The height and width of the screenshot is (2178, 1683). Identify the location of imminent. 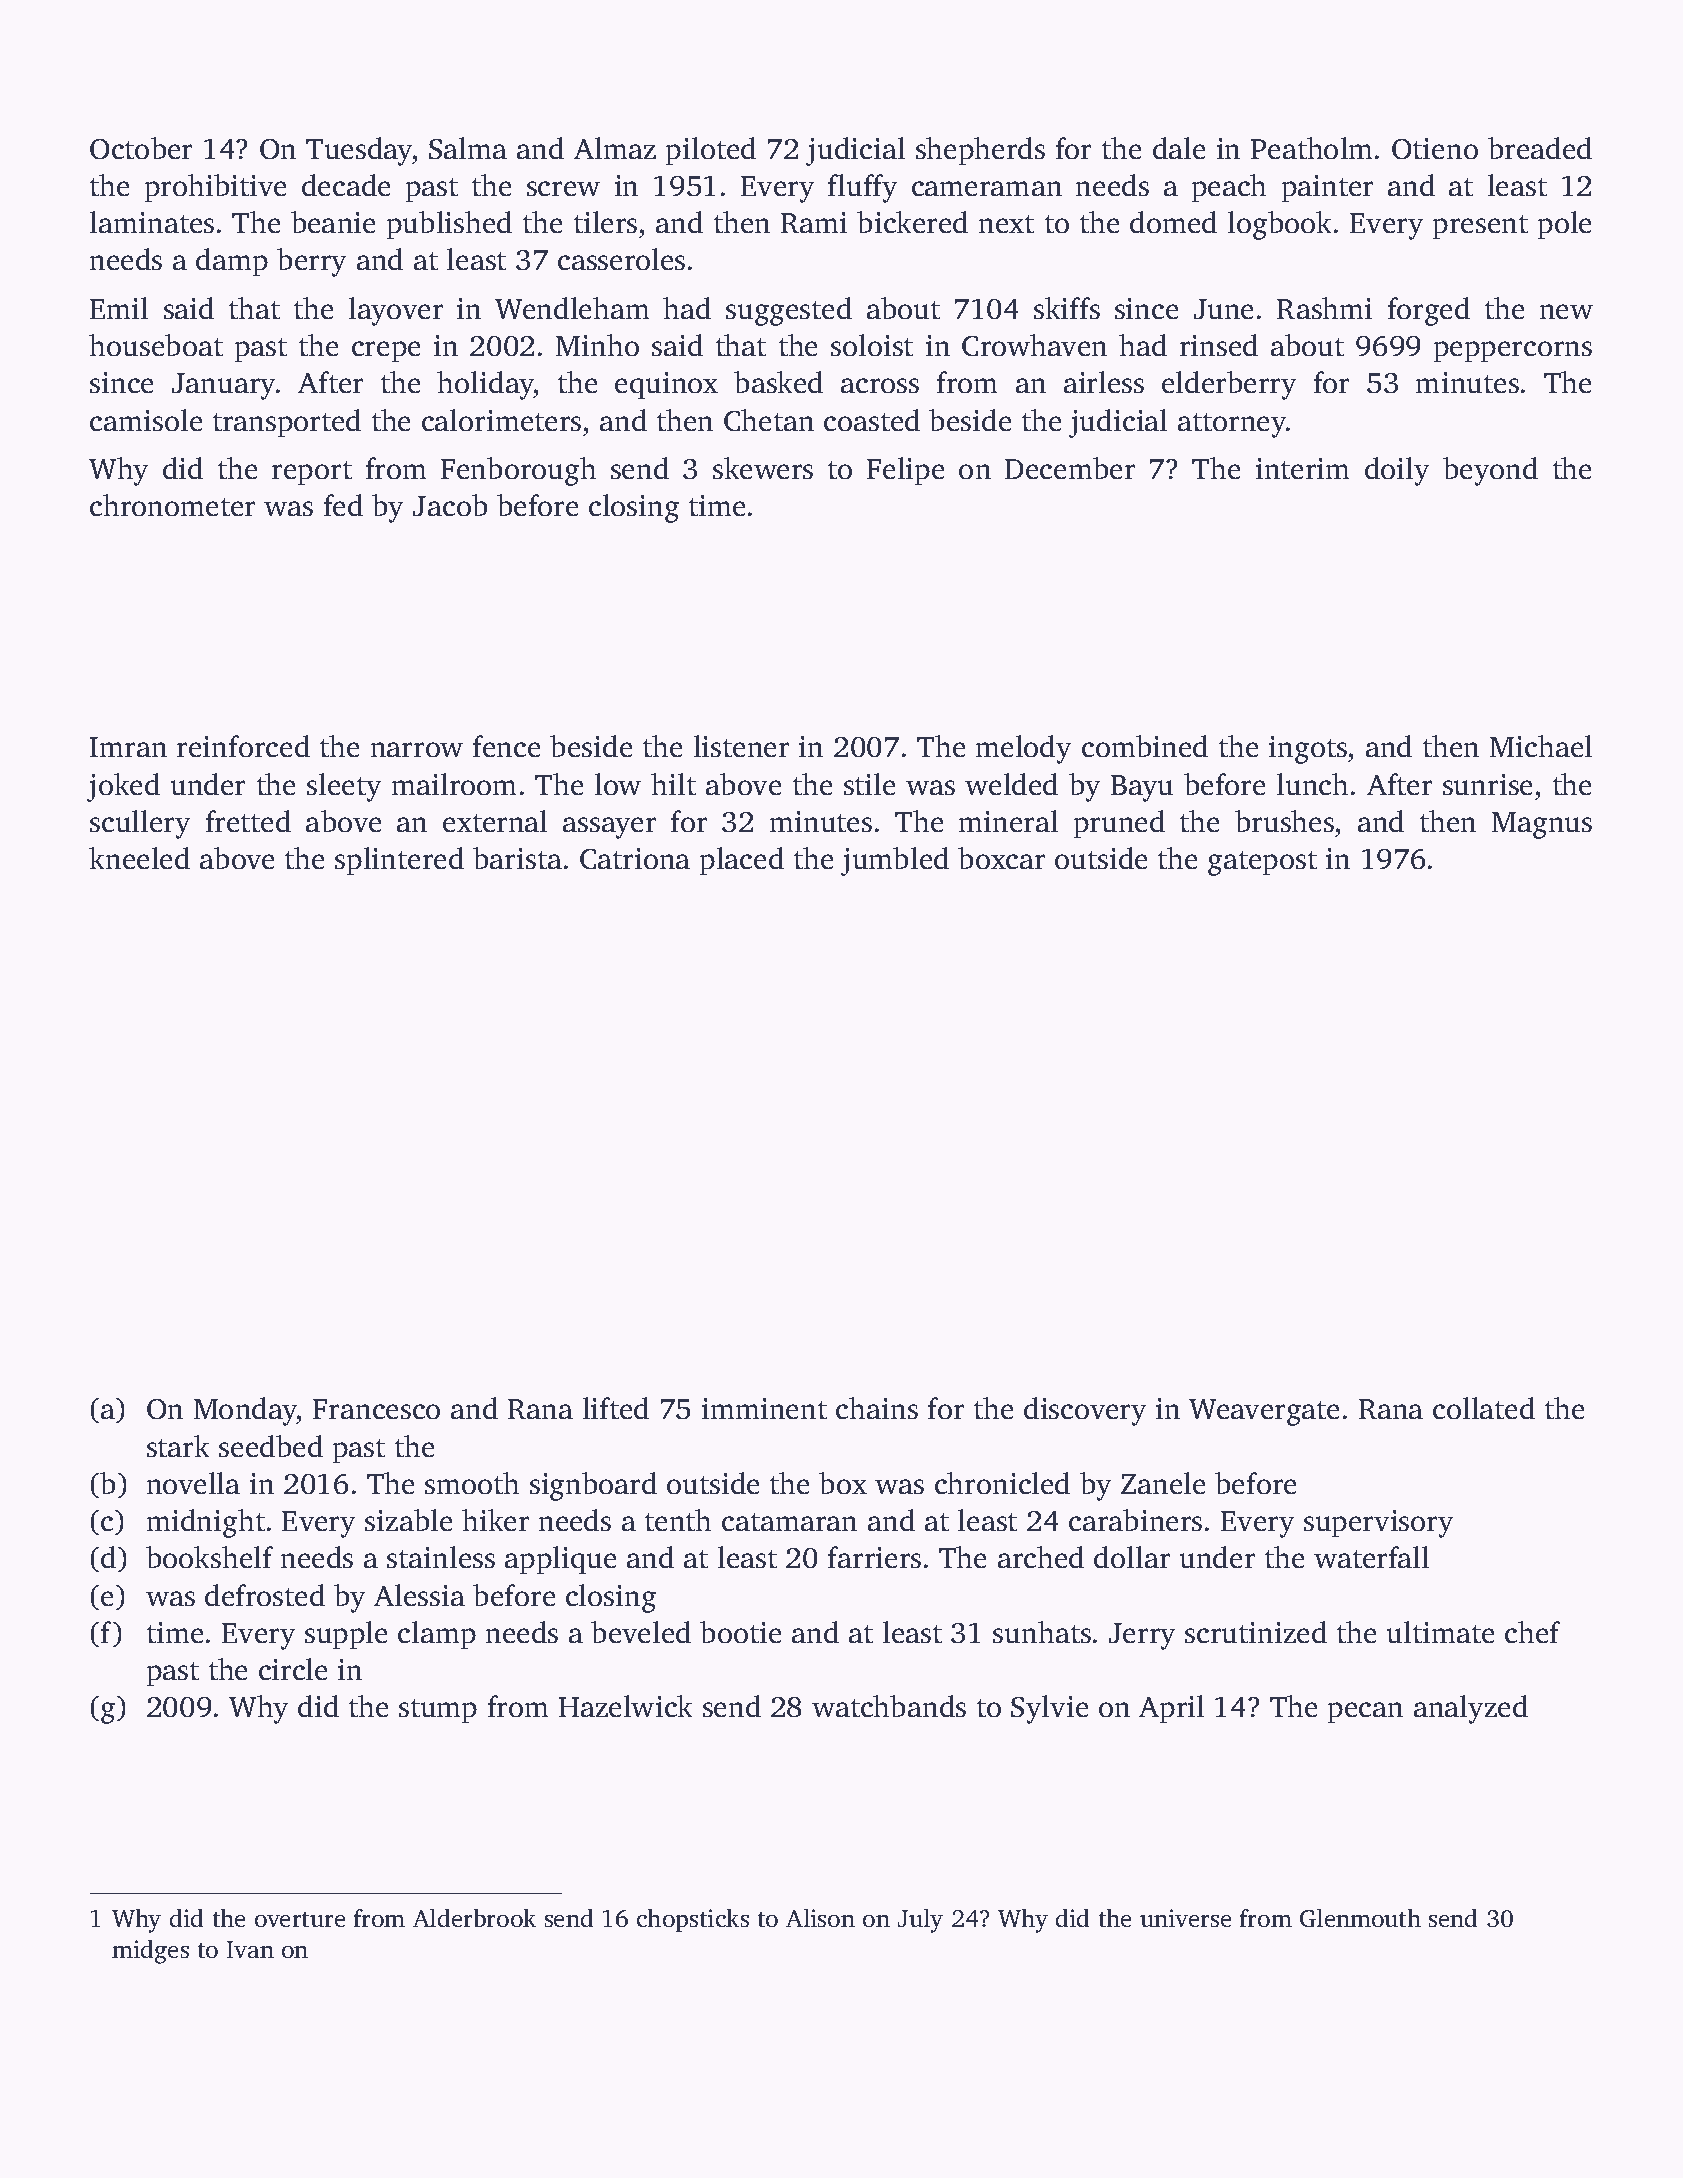
(764, 1408).
